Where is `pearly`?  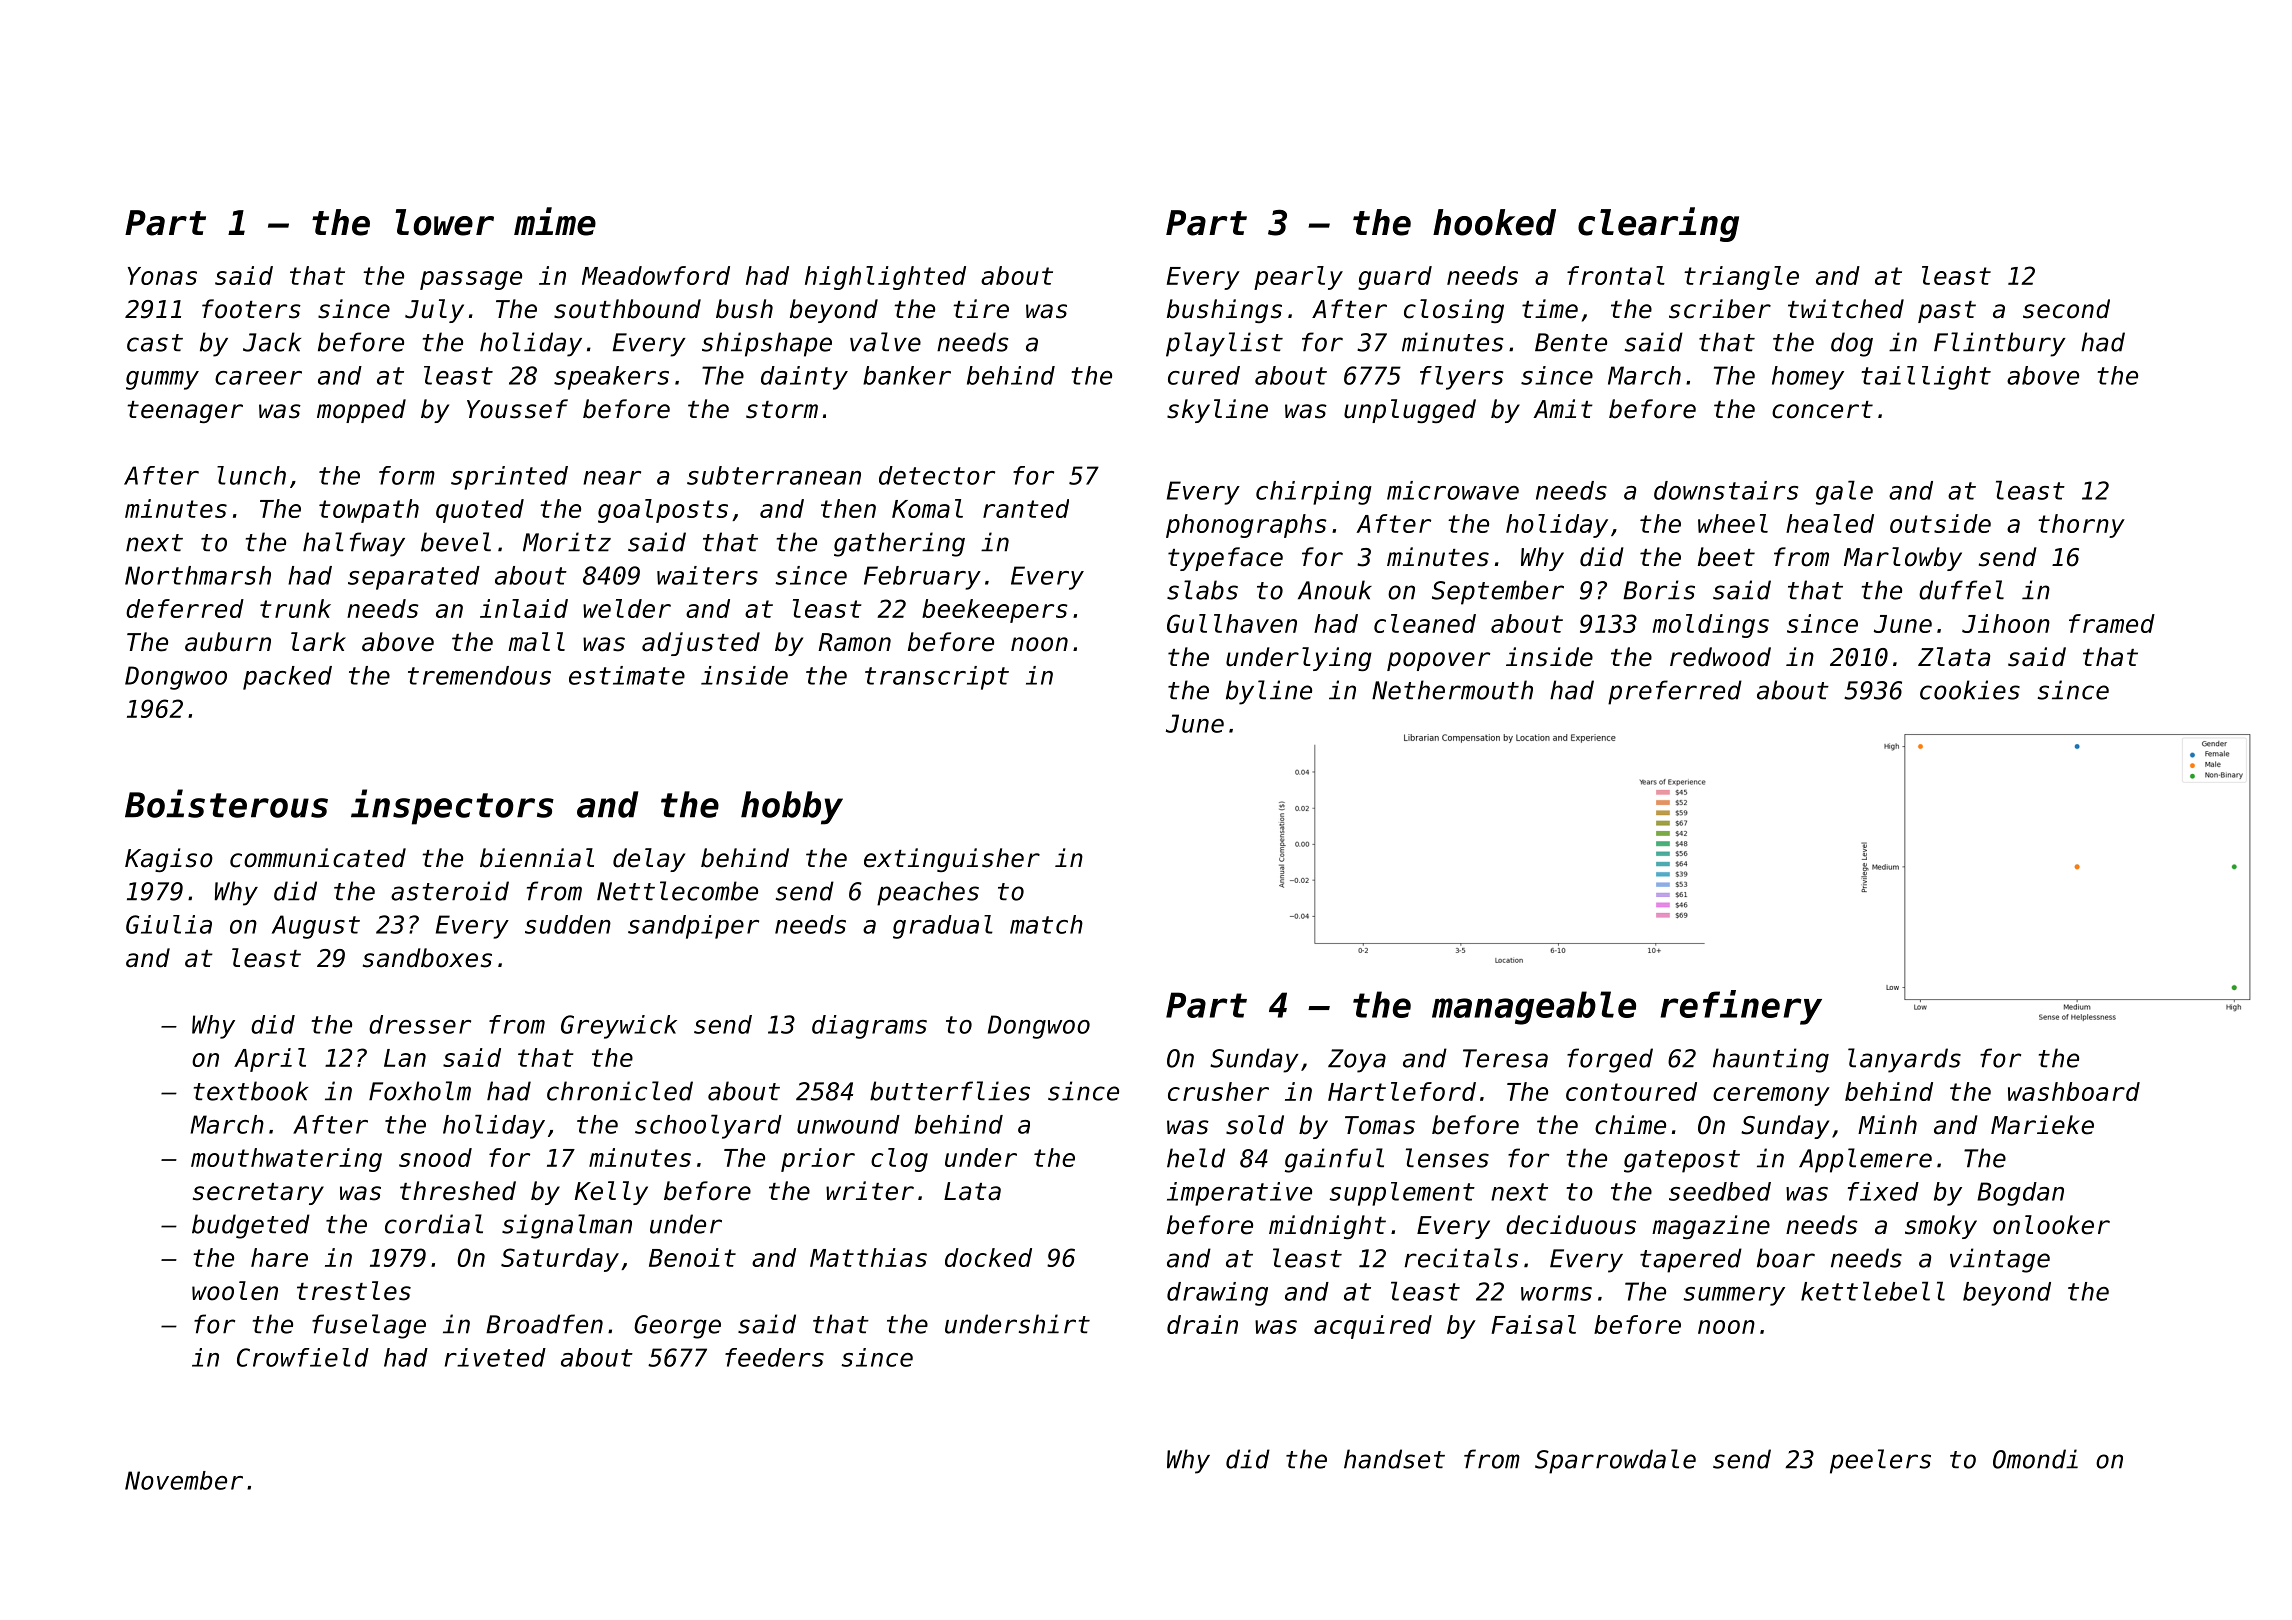
pearly is located at coordinates (1298, 278).
